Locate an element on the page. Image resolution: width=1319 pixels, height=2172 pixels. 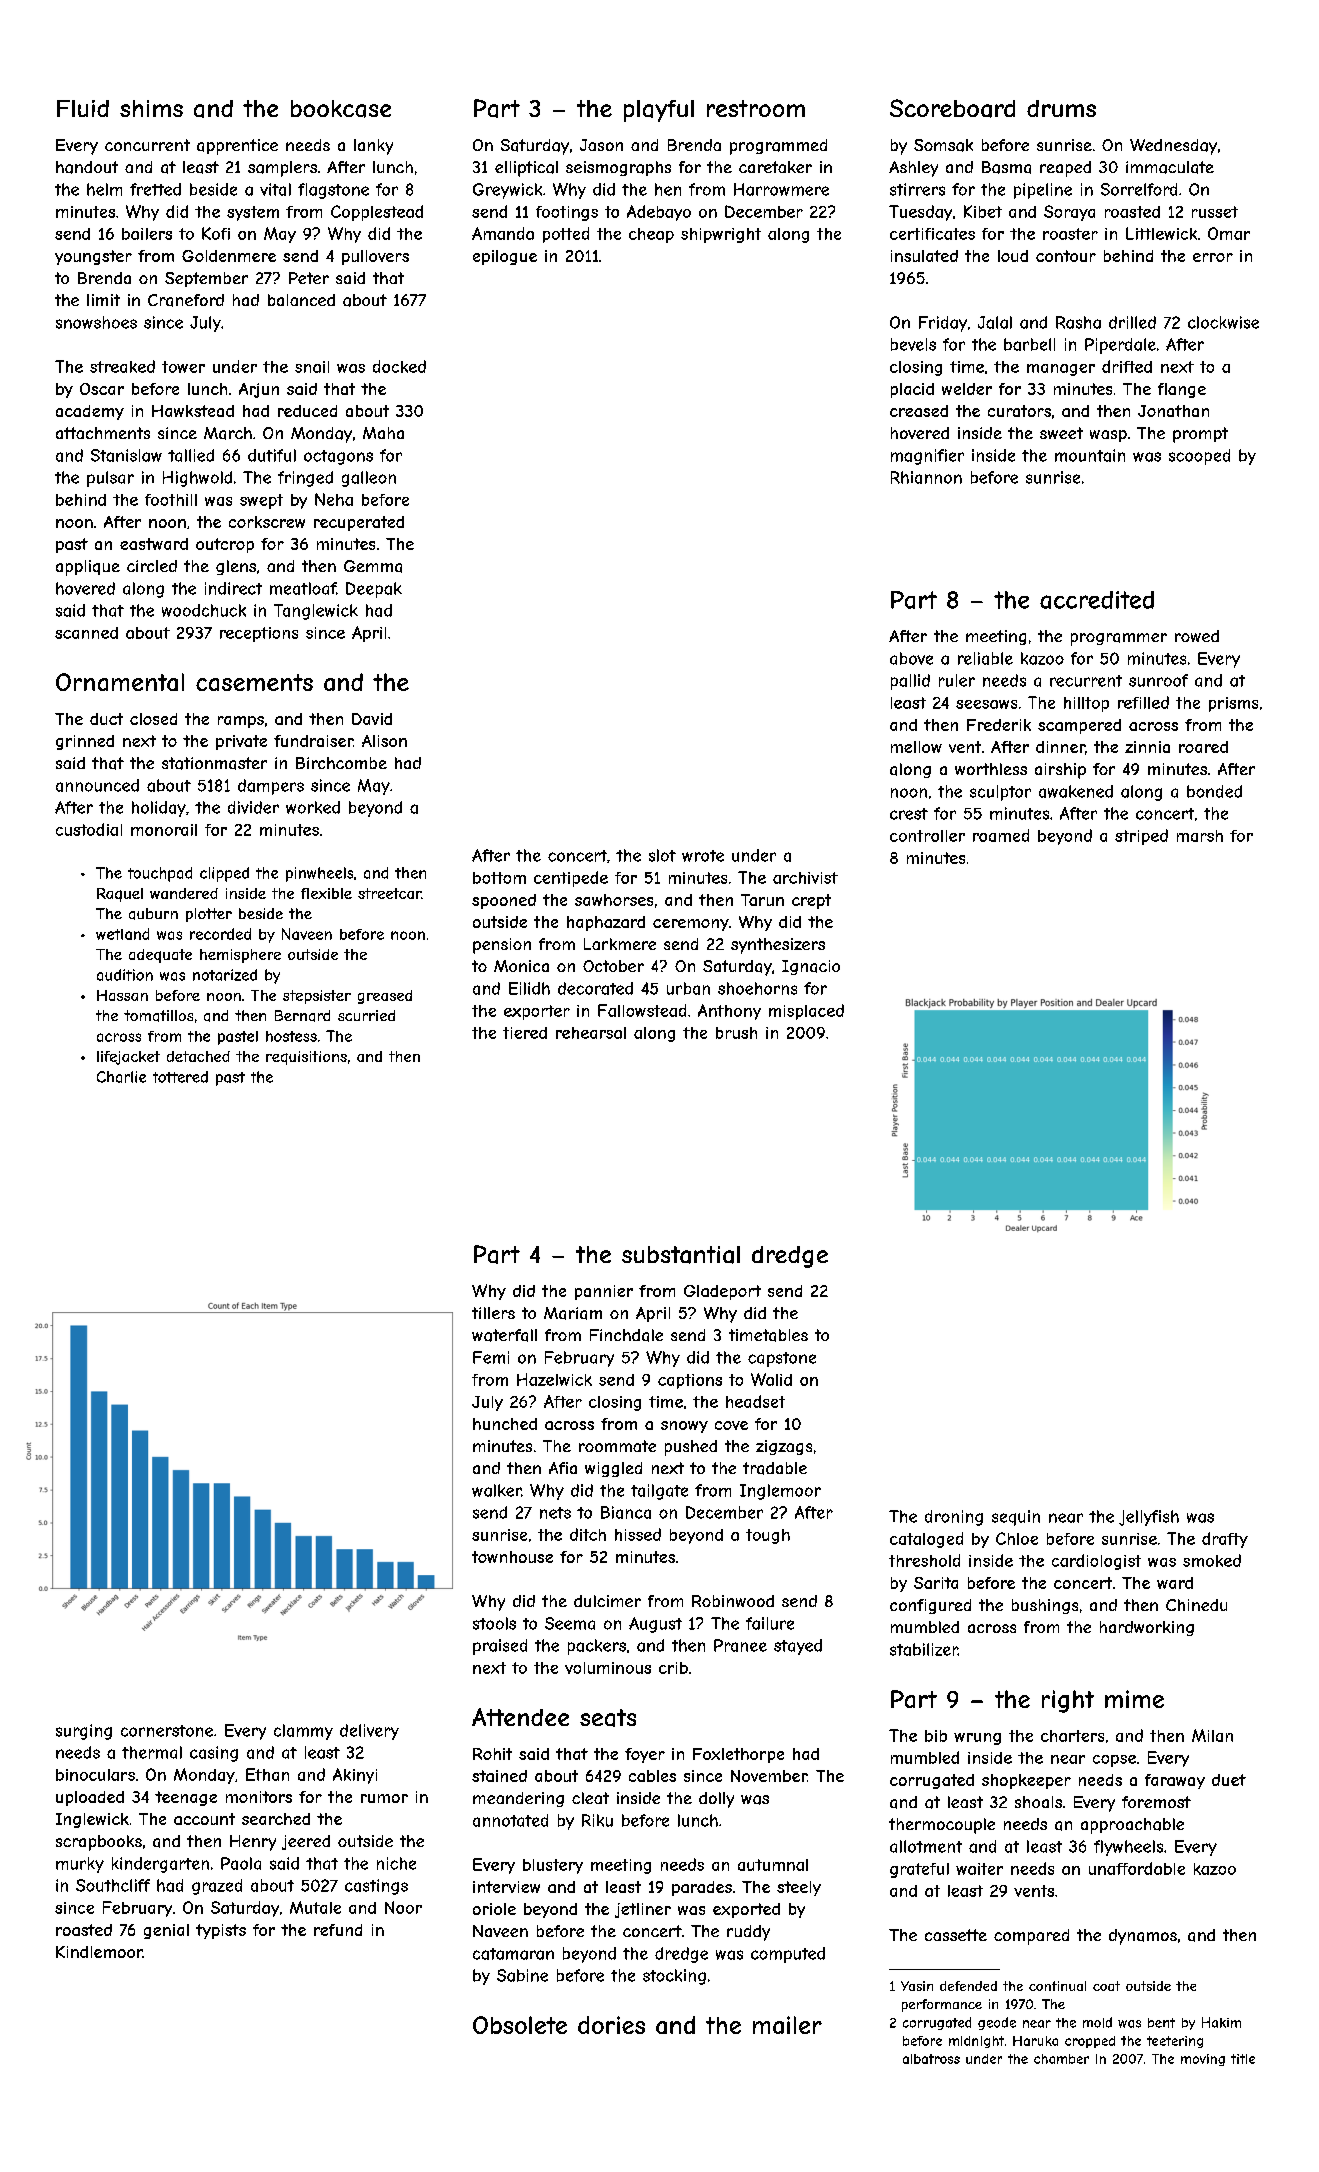
Adebayo is located at coordinates (659, 213).
